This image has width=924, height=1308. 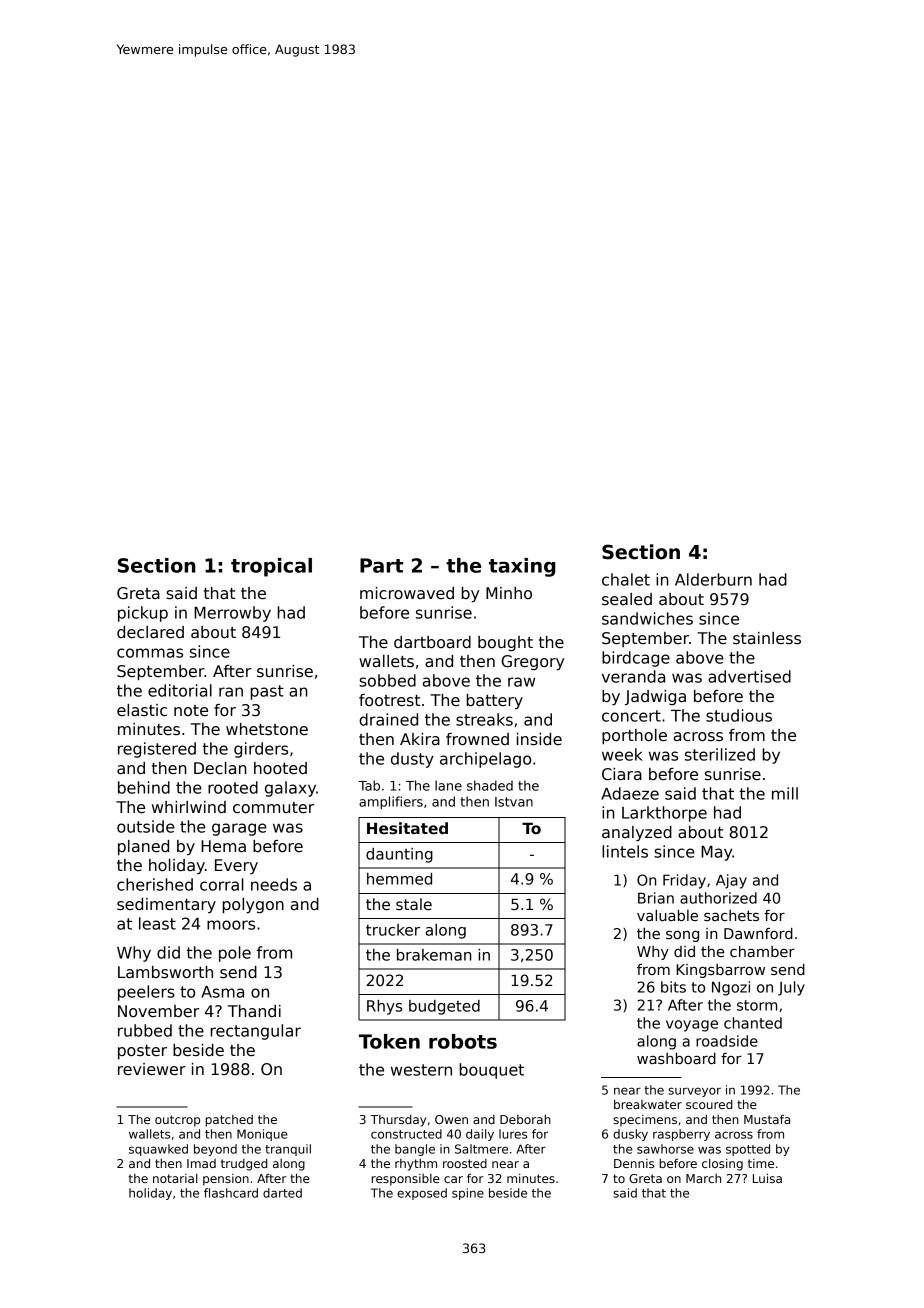 I want to click on commas, so click(x=150, y=653).
